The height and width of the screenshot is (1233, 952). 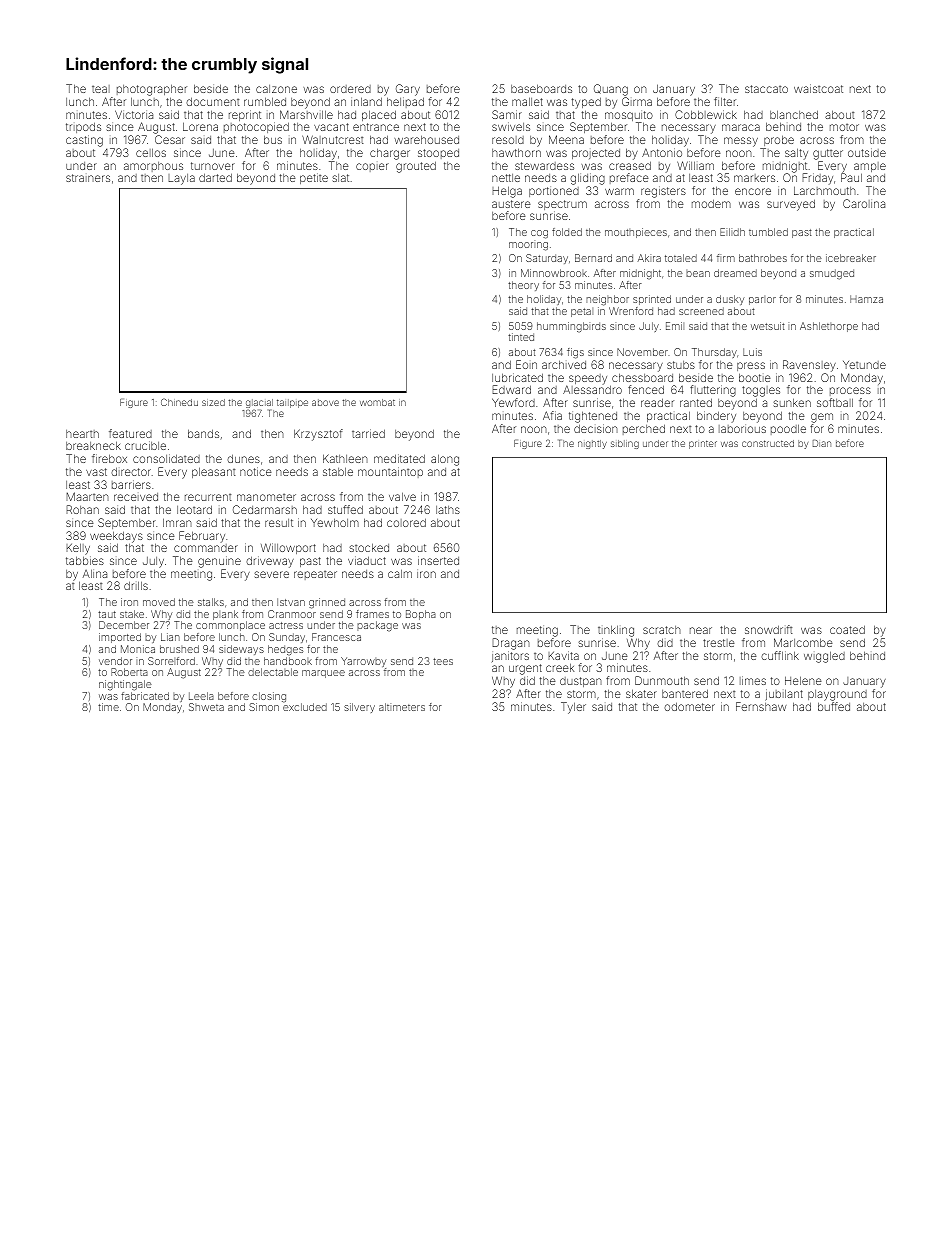 What do you see at coordinates (703, 444) in the screenshot?
I see `printer` at bounding box center [703, 444].
